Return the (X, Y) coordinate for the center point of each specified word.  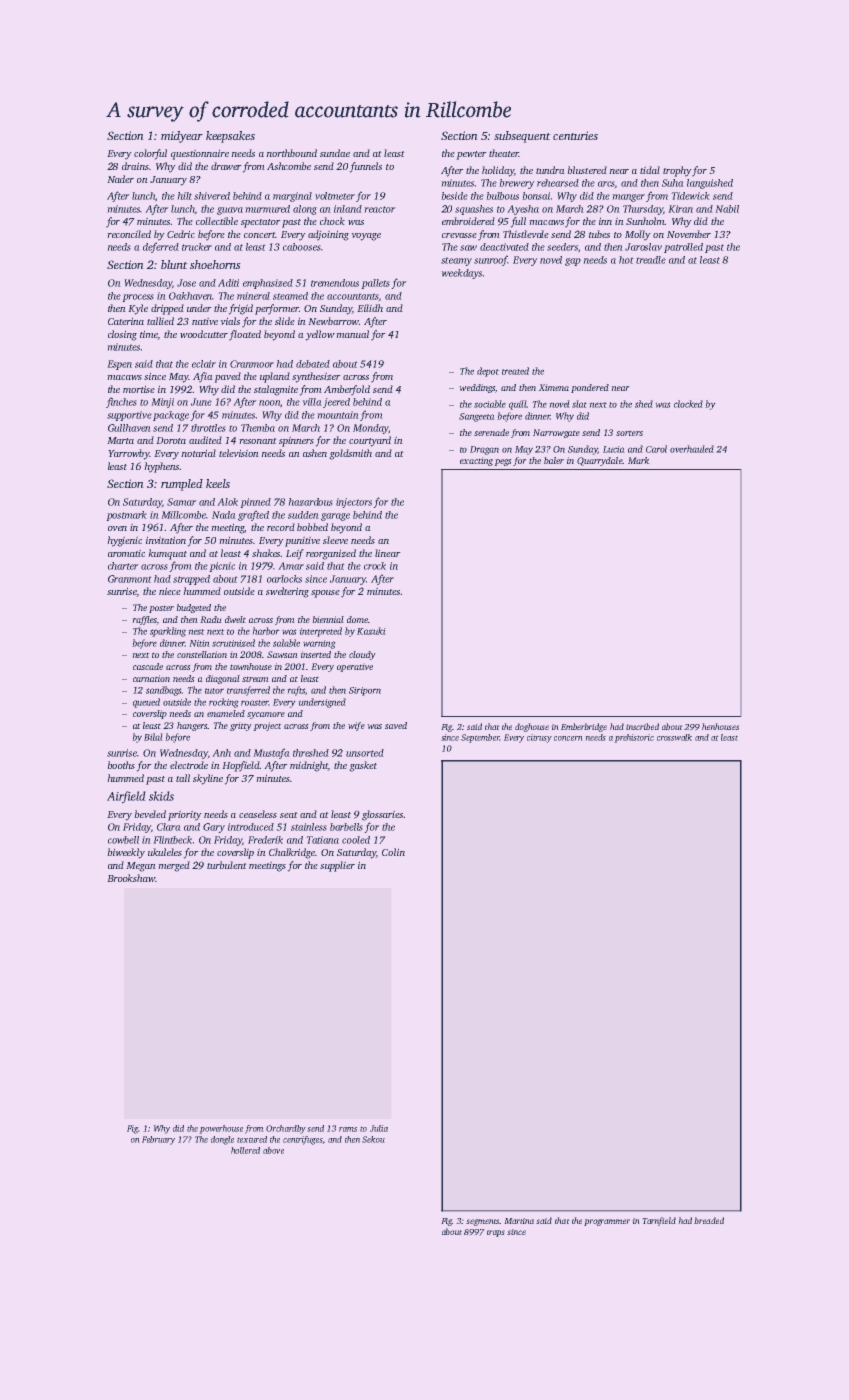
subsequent (522, 137)
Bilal (153, 737)
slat (579, 404)
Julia (379, 1128)
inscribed (642, 726)
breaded (709, 1220)
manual (352, 334)
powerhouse (221, 1129)
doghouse (532, 727)
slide (285, 321)
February (158, 1140)
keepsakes (230, 137)
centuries (575, 135)
